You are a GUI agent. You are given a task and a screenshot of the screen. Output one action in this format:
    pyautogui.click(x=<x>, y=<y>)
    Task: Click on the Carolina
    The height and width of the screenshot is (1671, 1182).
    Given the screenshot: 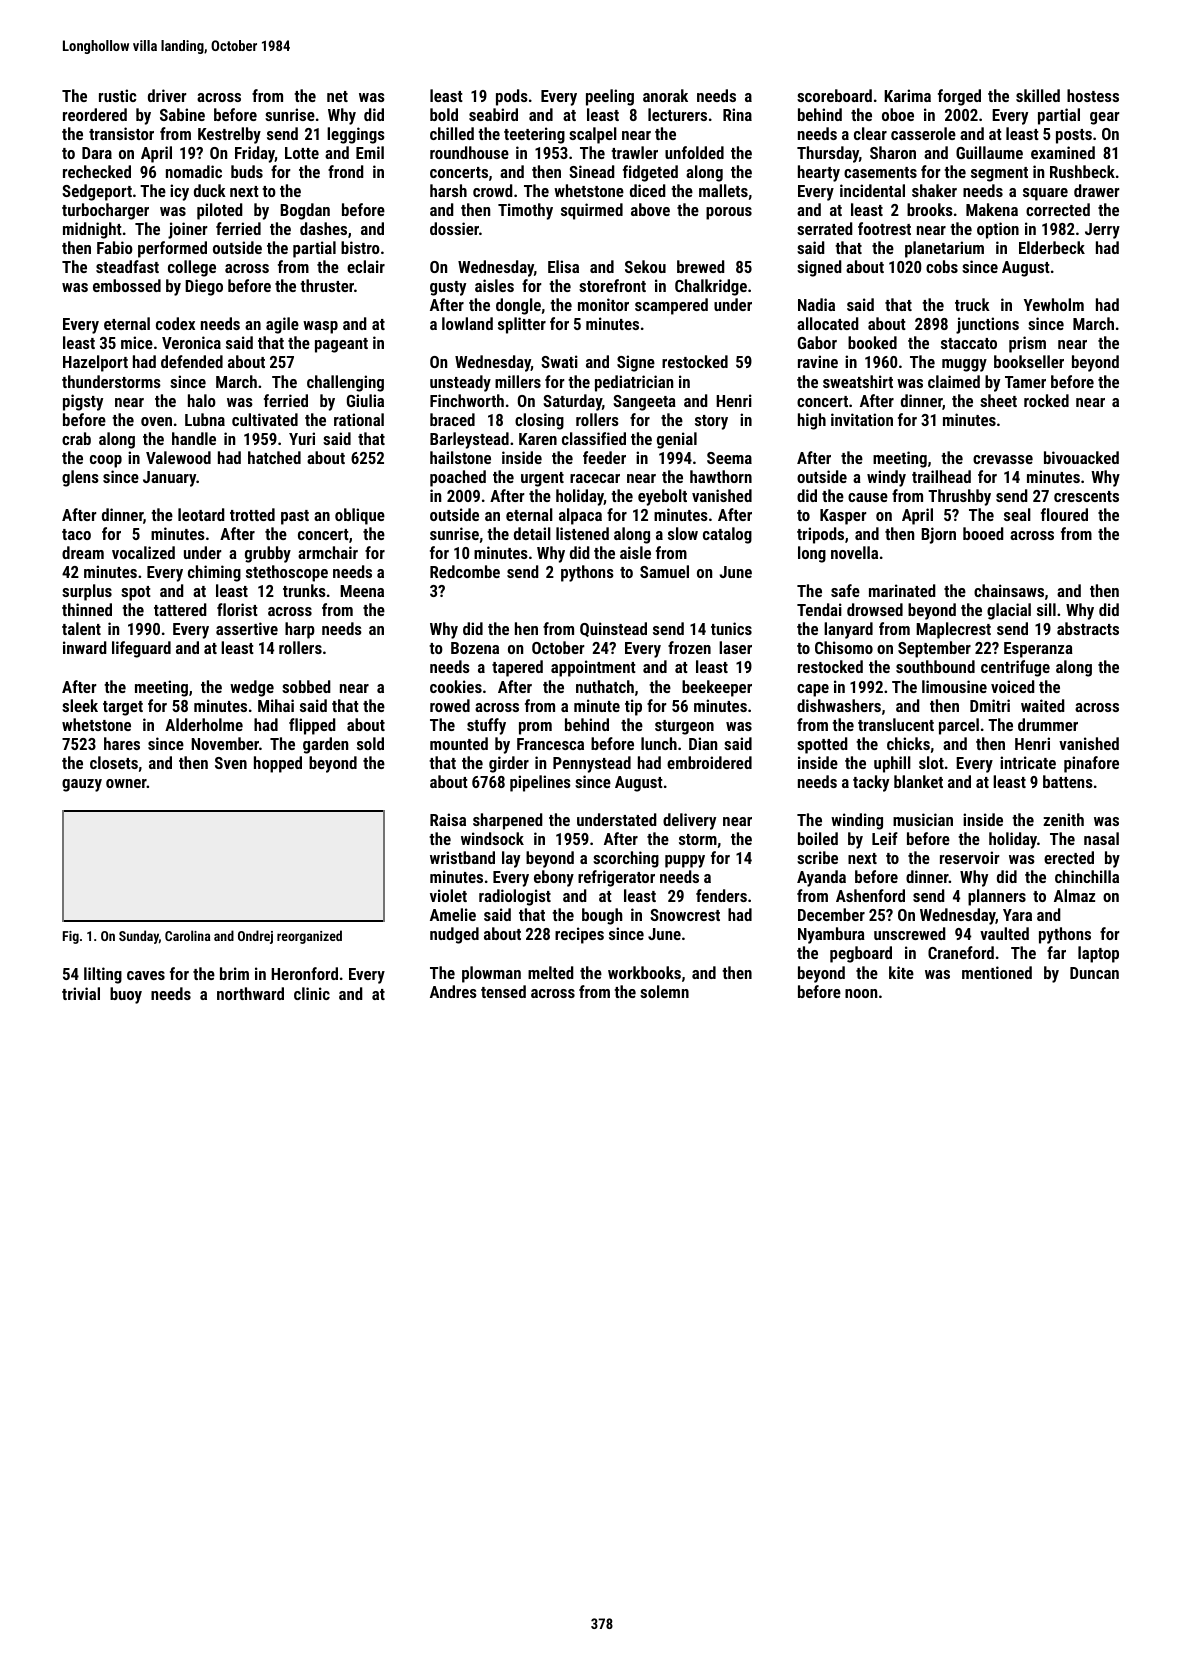 What is the action you would take?
    pyautogui.click(x=187, y=935)
